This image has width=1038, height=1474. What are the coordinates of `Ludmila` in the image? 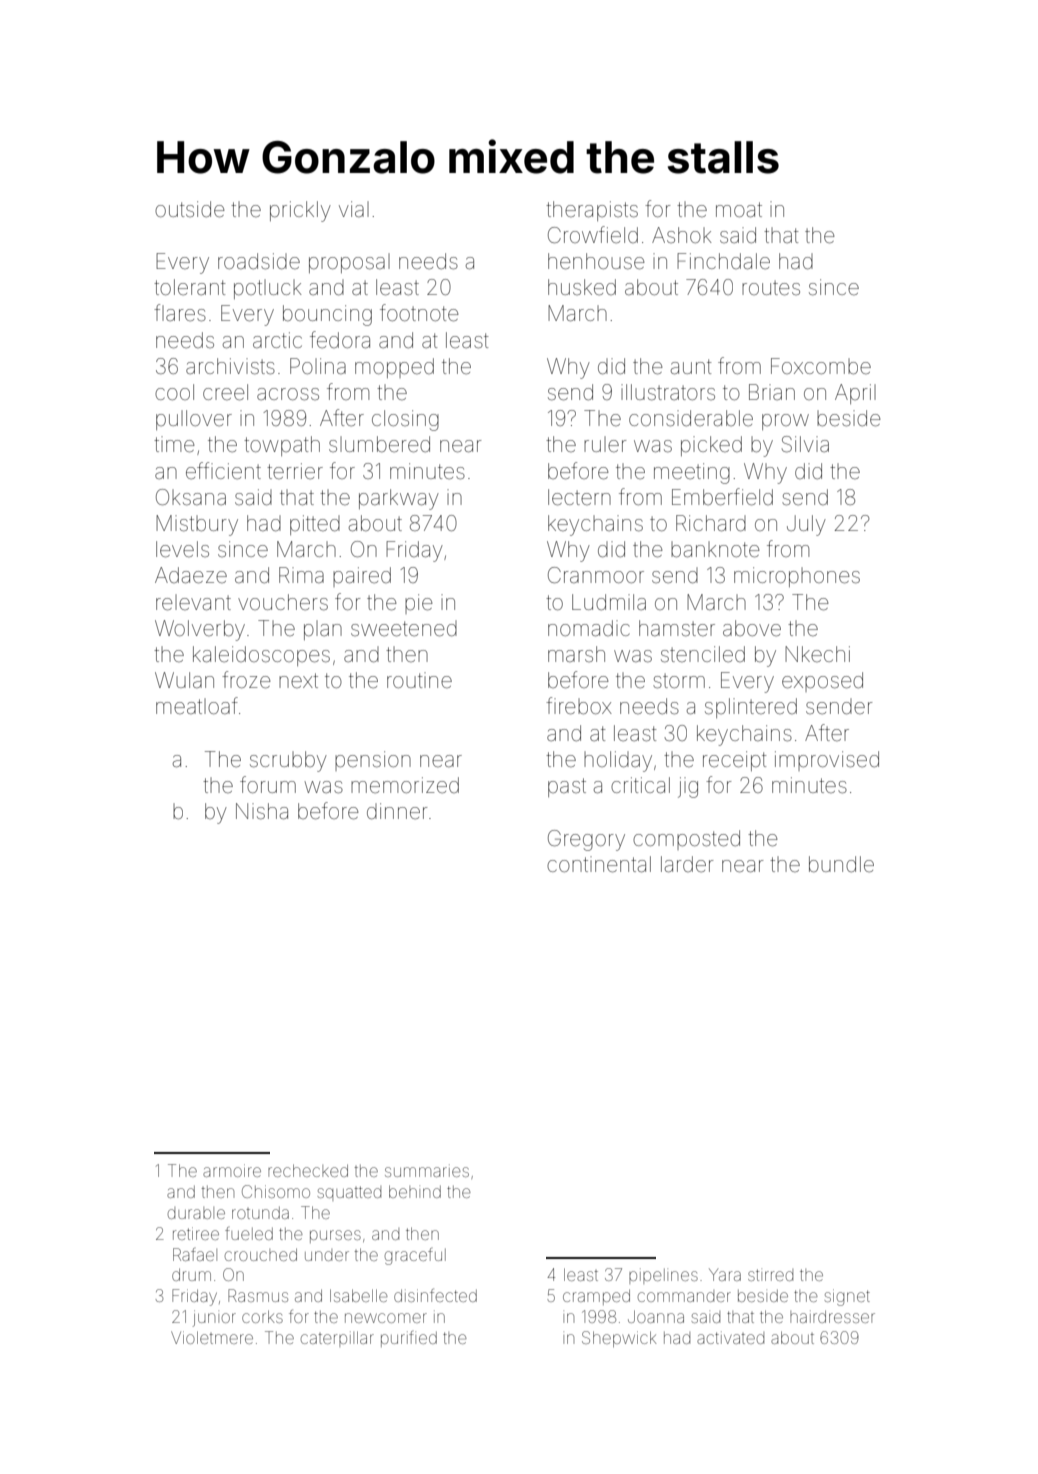 It's located at (609, 602).
